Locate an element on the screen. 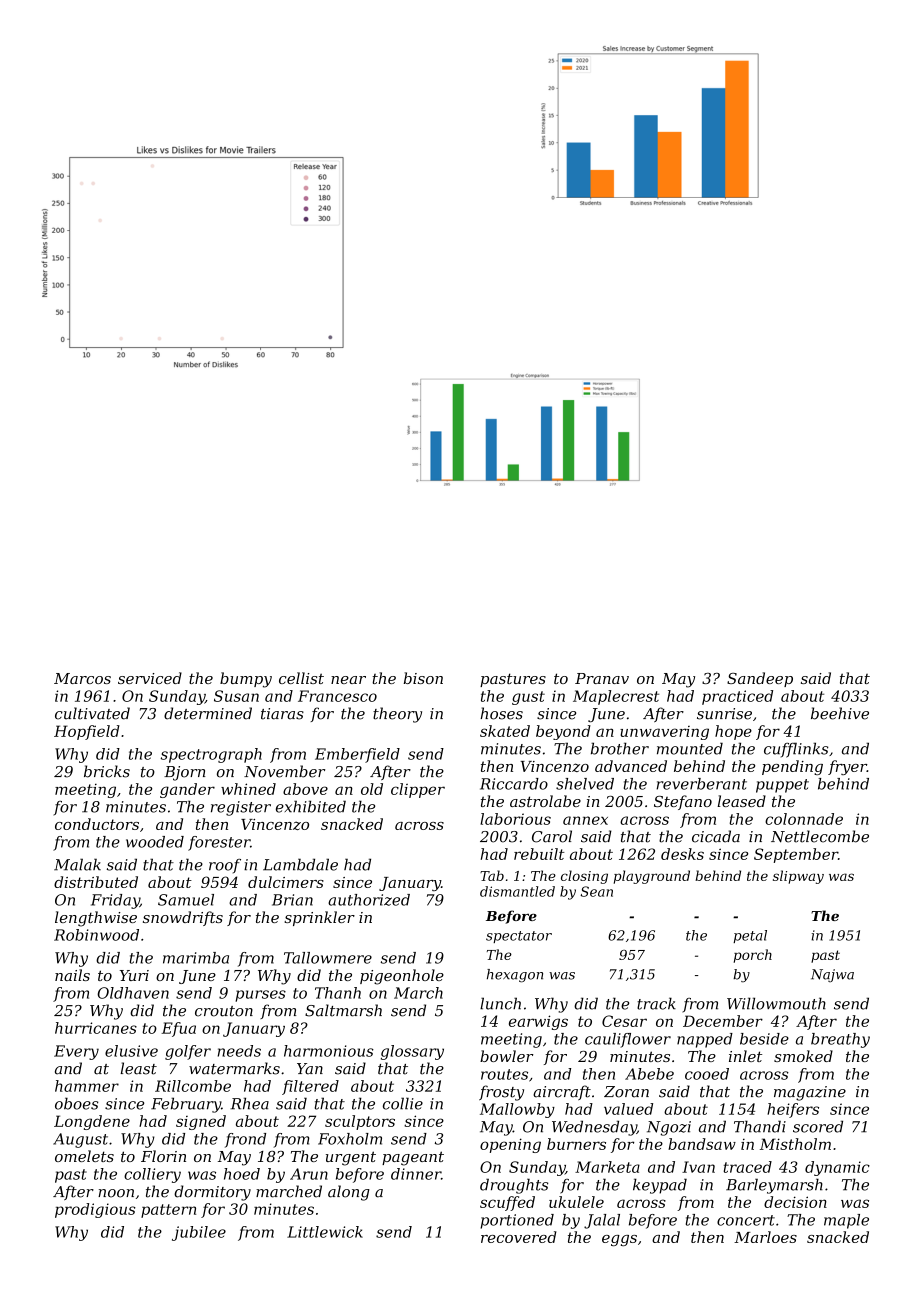 This screenshot has height=1308, width=924. jubilee is located at coordinates (199, 1233).
